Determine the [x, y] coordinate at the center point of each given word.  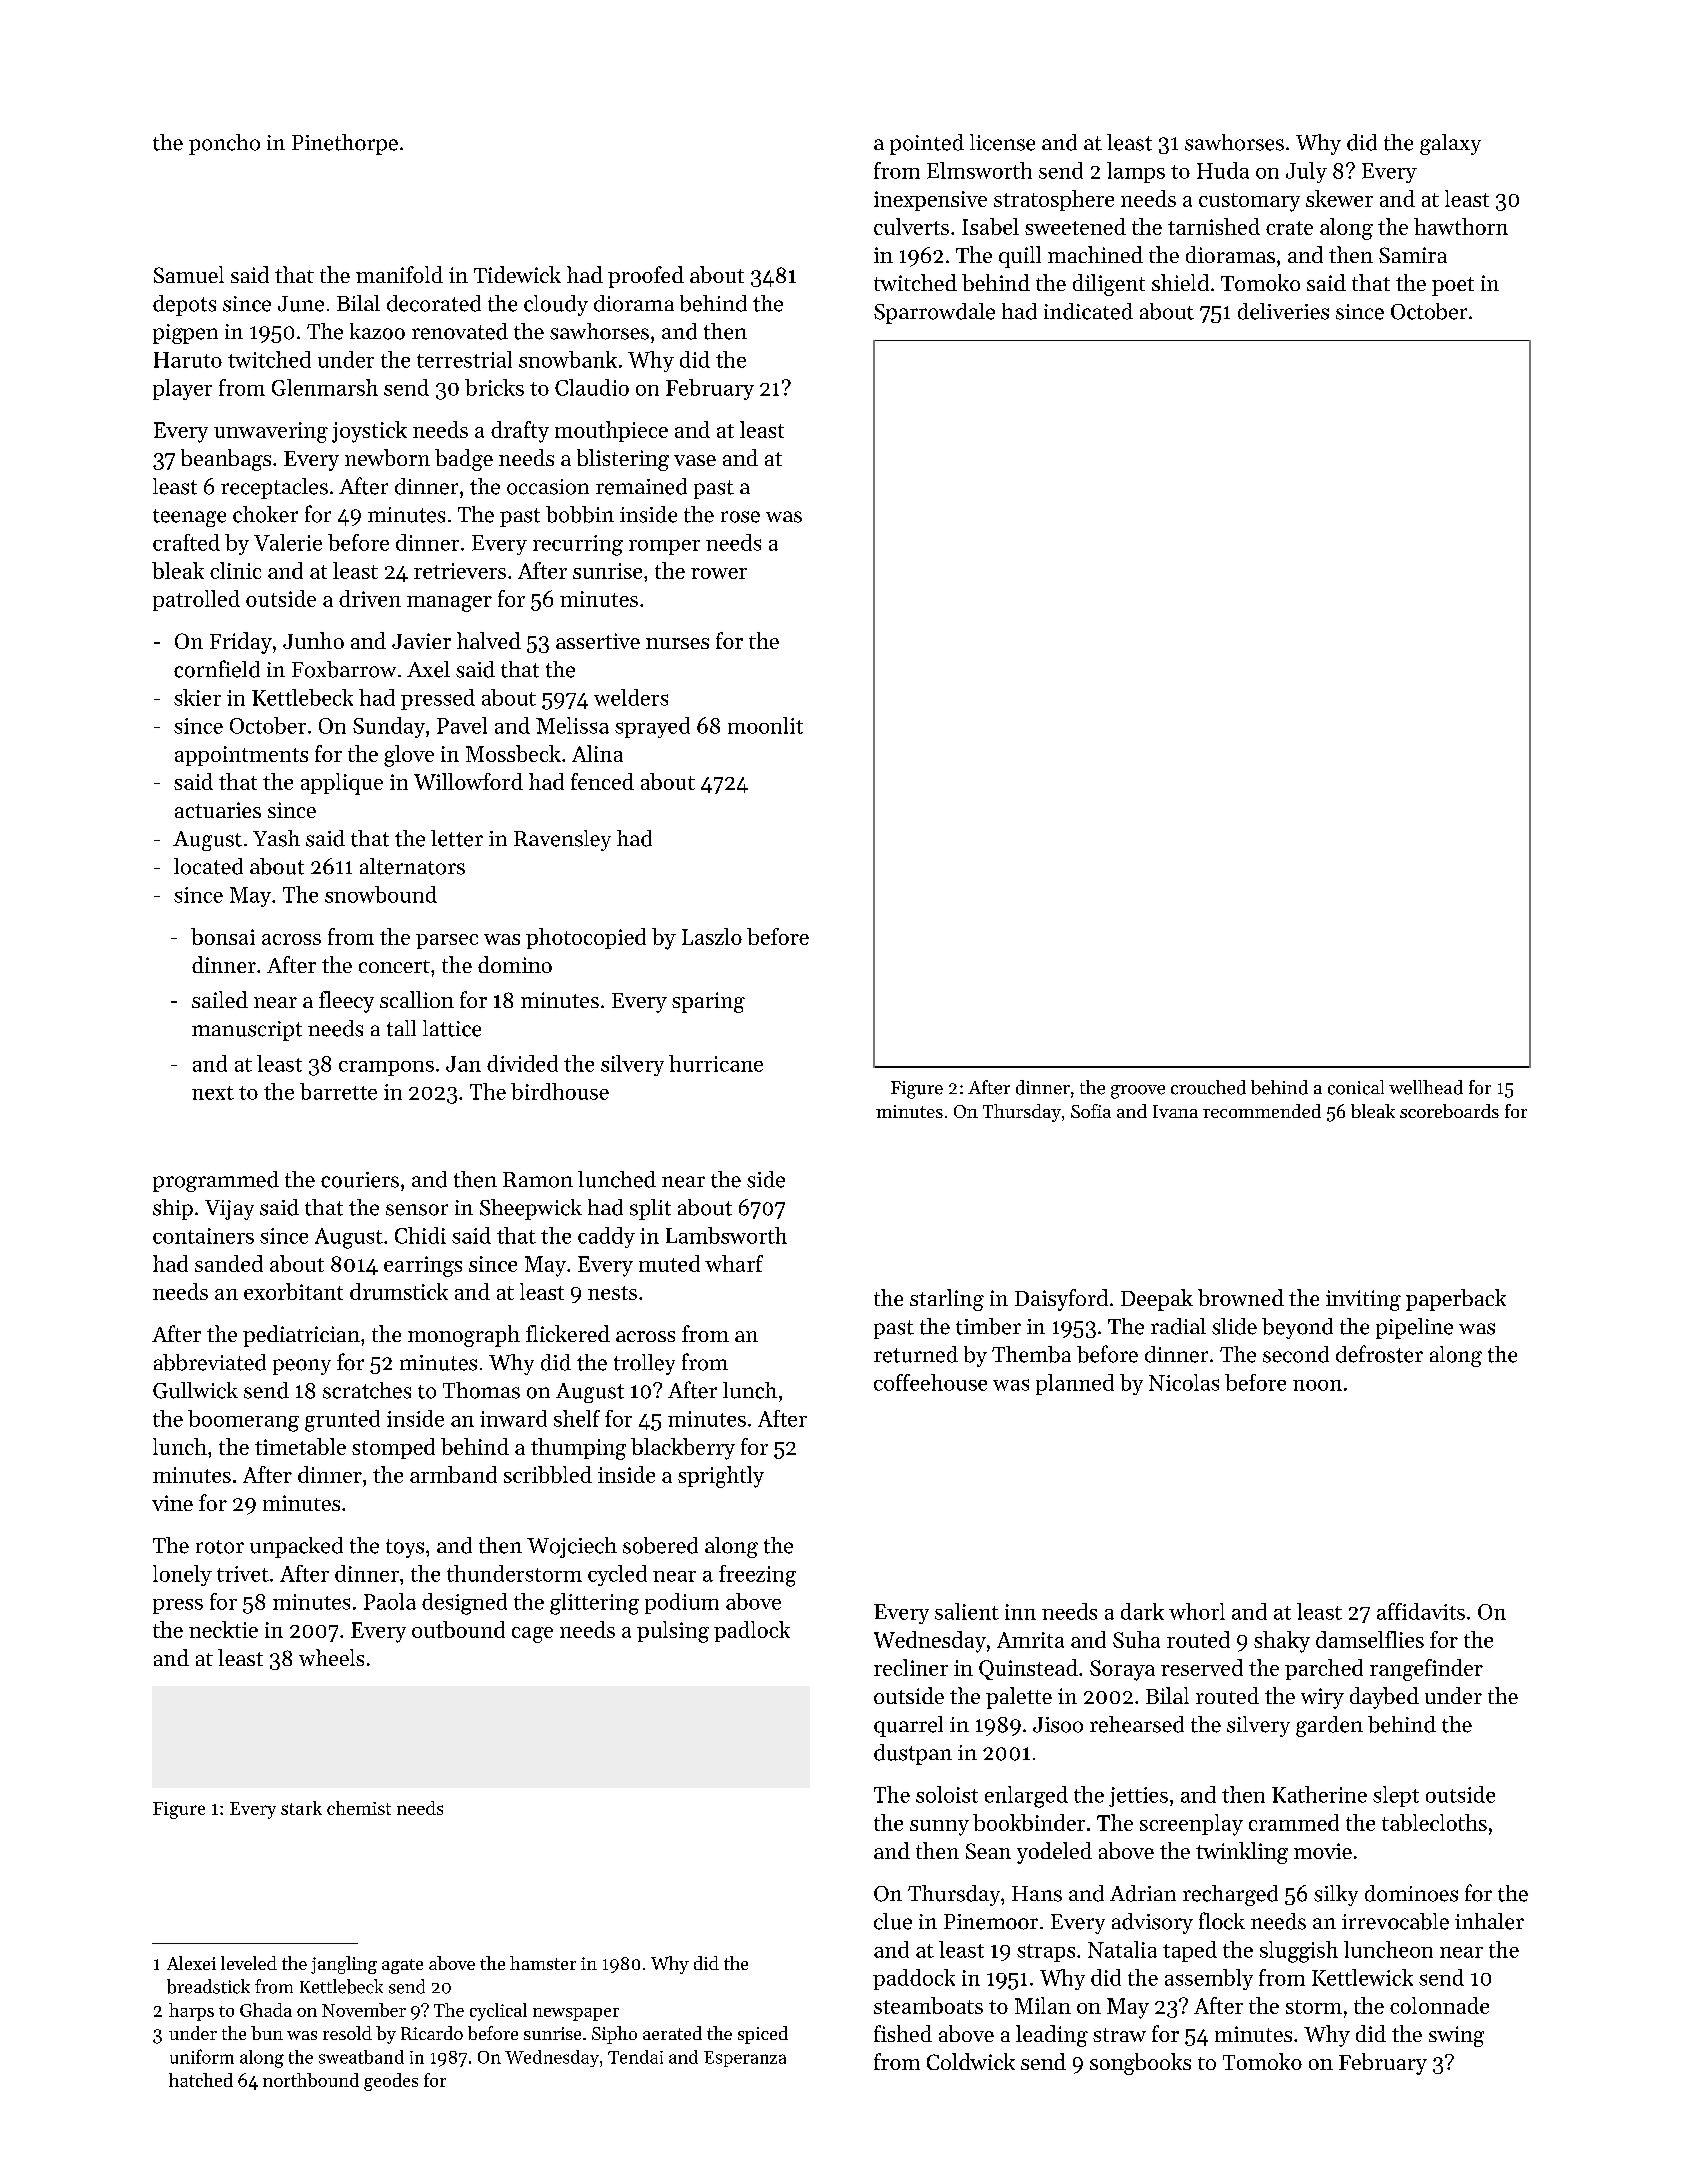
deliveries [1283, 311]
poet [1453, 286]
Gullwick [195, 1390]
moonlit [765, 725]
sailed [220, 999]
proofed [646, 277]
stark [301, 1808]
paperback [1456, 1300]
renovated [460, 331]
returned [916, 1354]
